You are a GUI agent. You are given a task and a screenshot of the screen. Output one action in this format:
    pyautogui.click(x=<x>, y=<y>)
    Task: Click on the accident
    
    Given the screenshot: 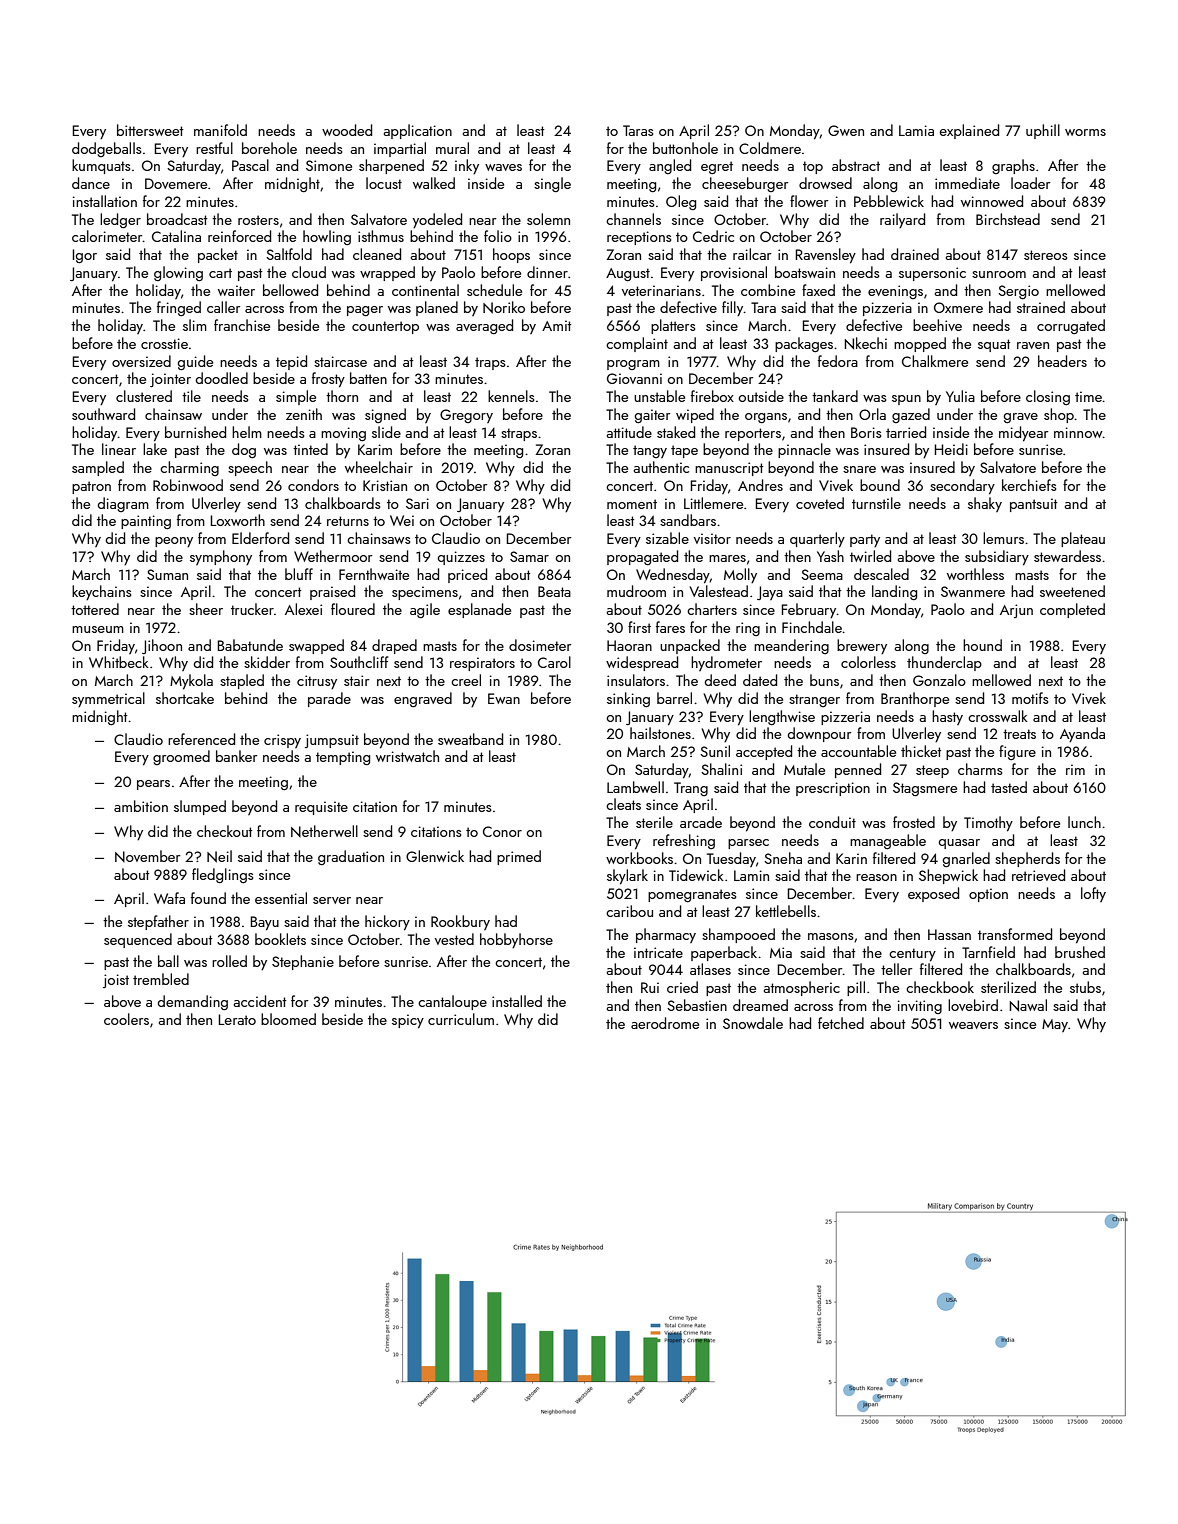 What is the action you would take?
    pyautogui.click(x=260, y=1001)
